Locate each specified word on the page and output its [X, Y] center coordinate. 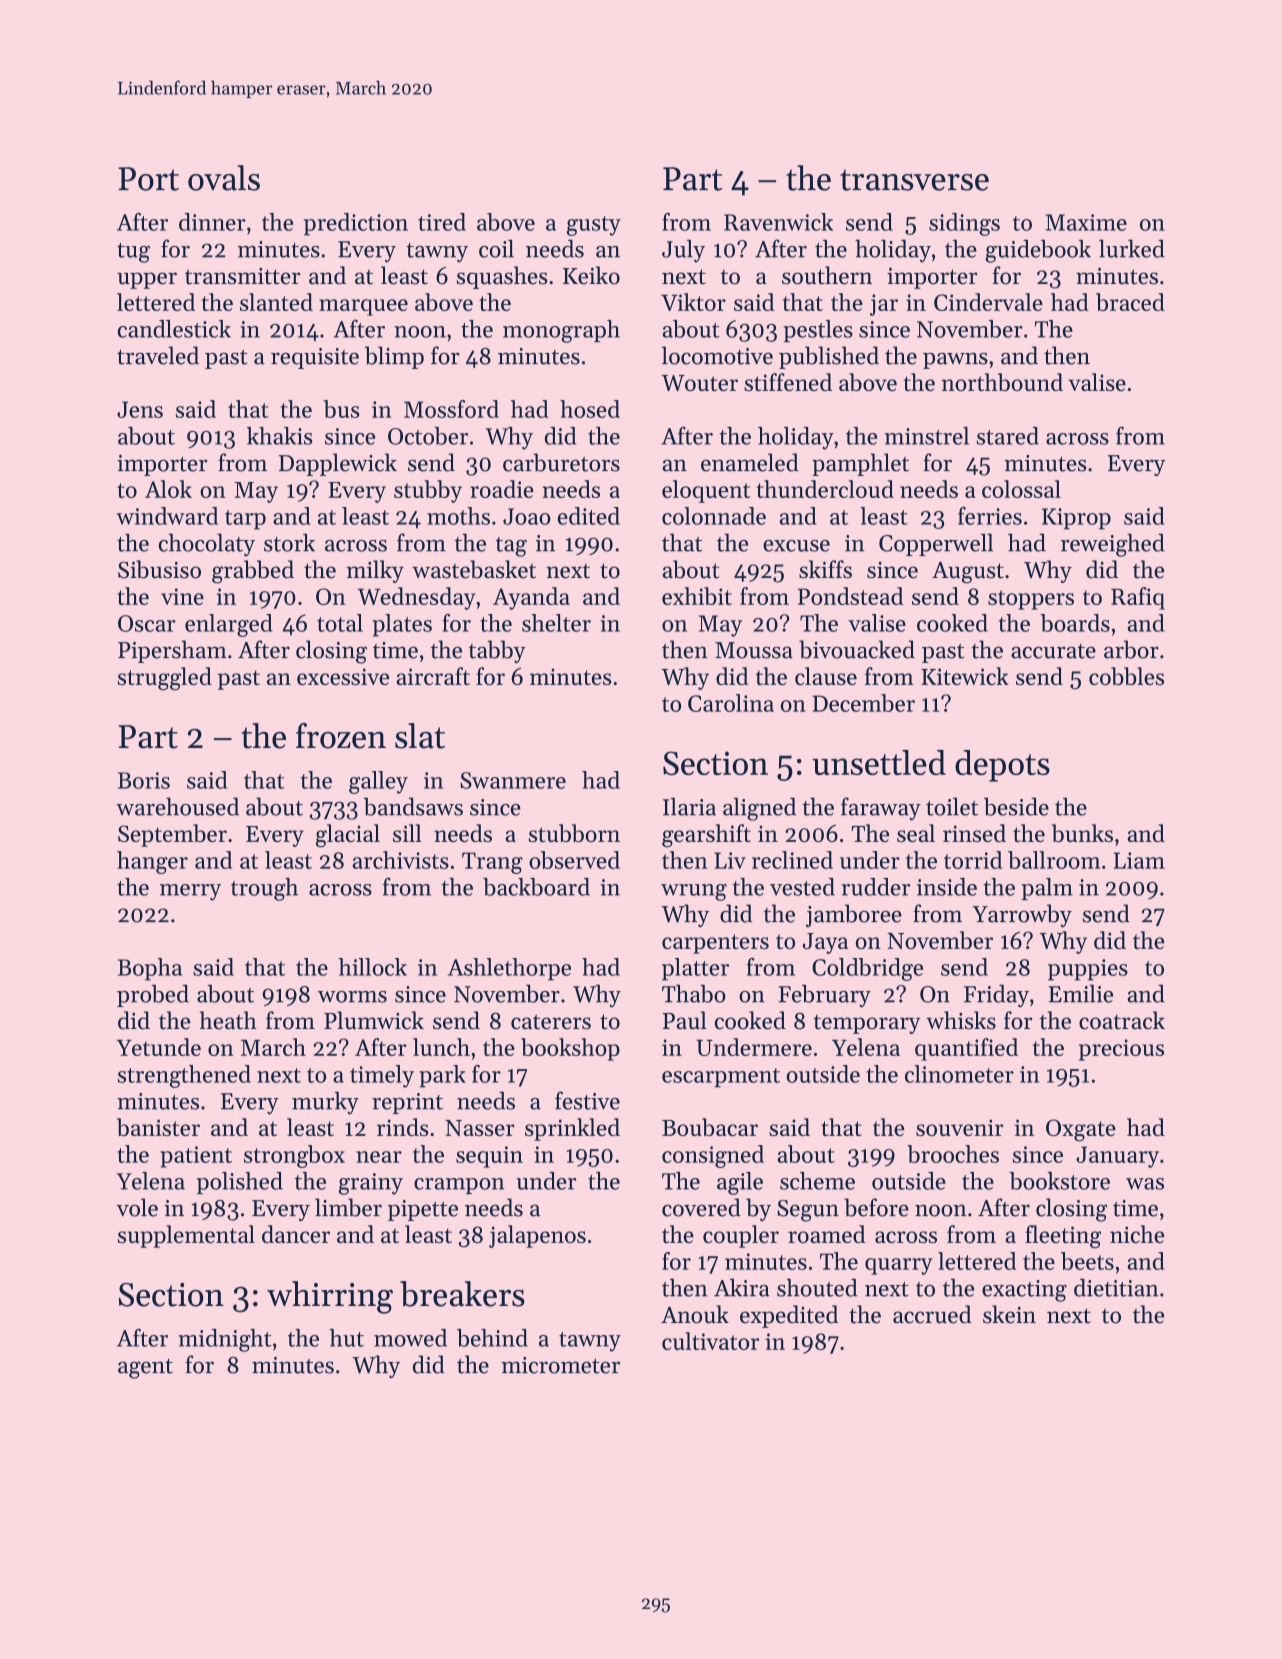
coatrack [1122, 1020]
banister [158, 1127]
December [863, 703]
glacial [348, 835]
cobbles [1126, 676]
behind [492, 1338]
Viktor [693, 302]
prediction [356, 224]
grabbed [253, 572]
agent [145, 1369]
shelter [556, 623]
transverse [914, 180]
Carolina [731, 703]
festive [587, 1100]
